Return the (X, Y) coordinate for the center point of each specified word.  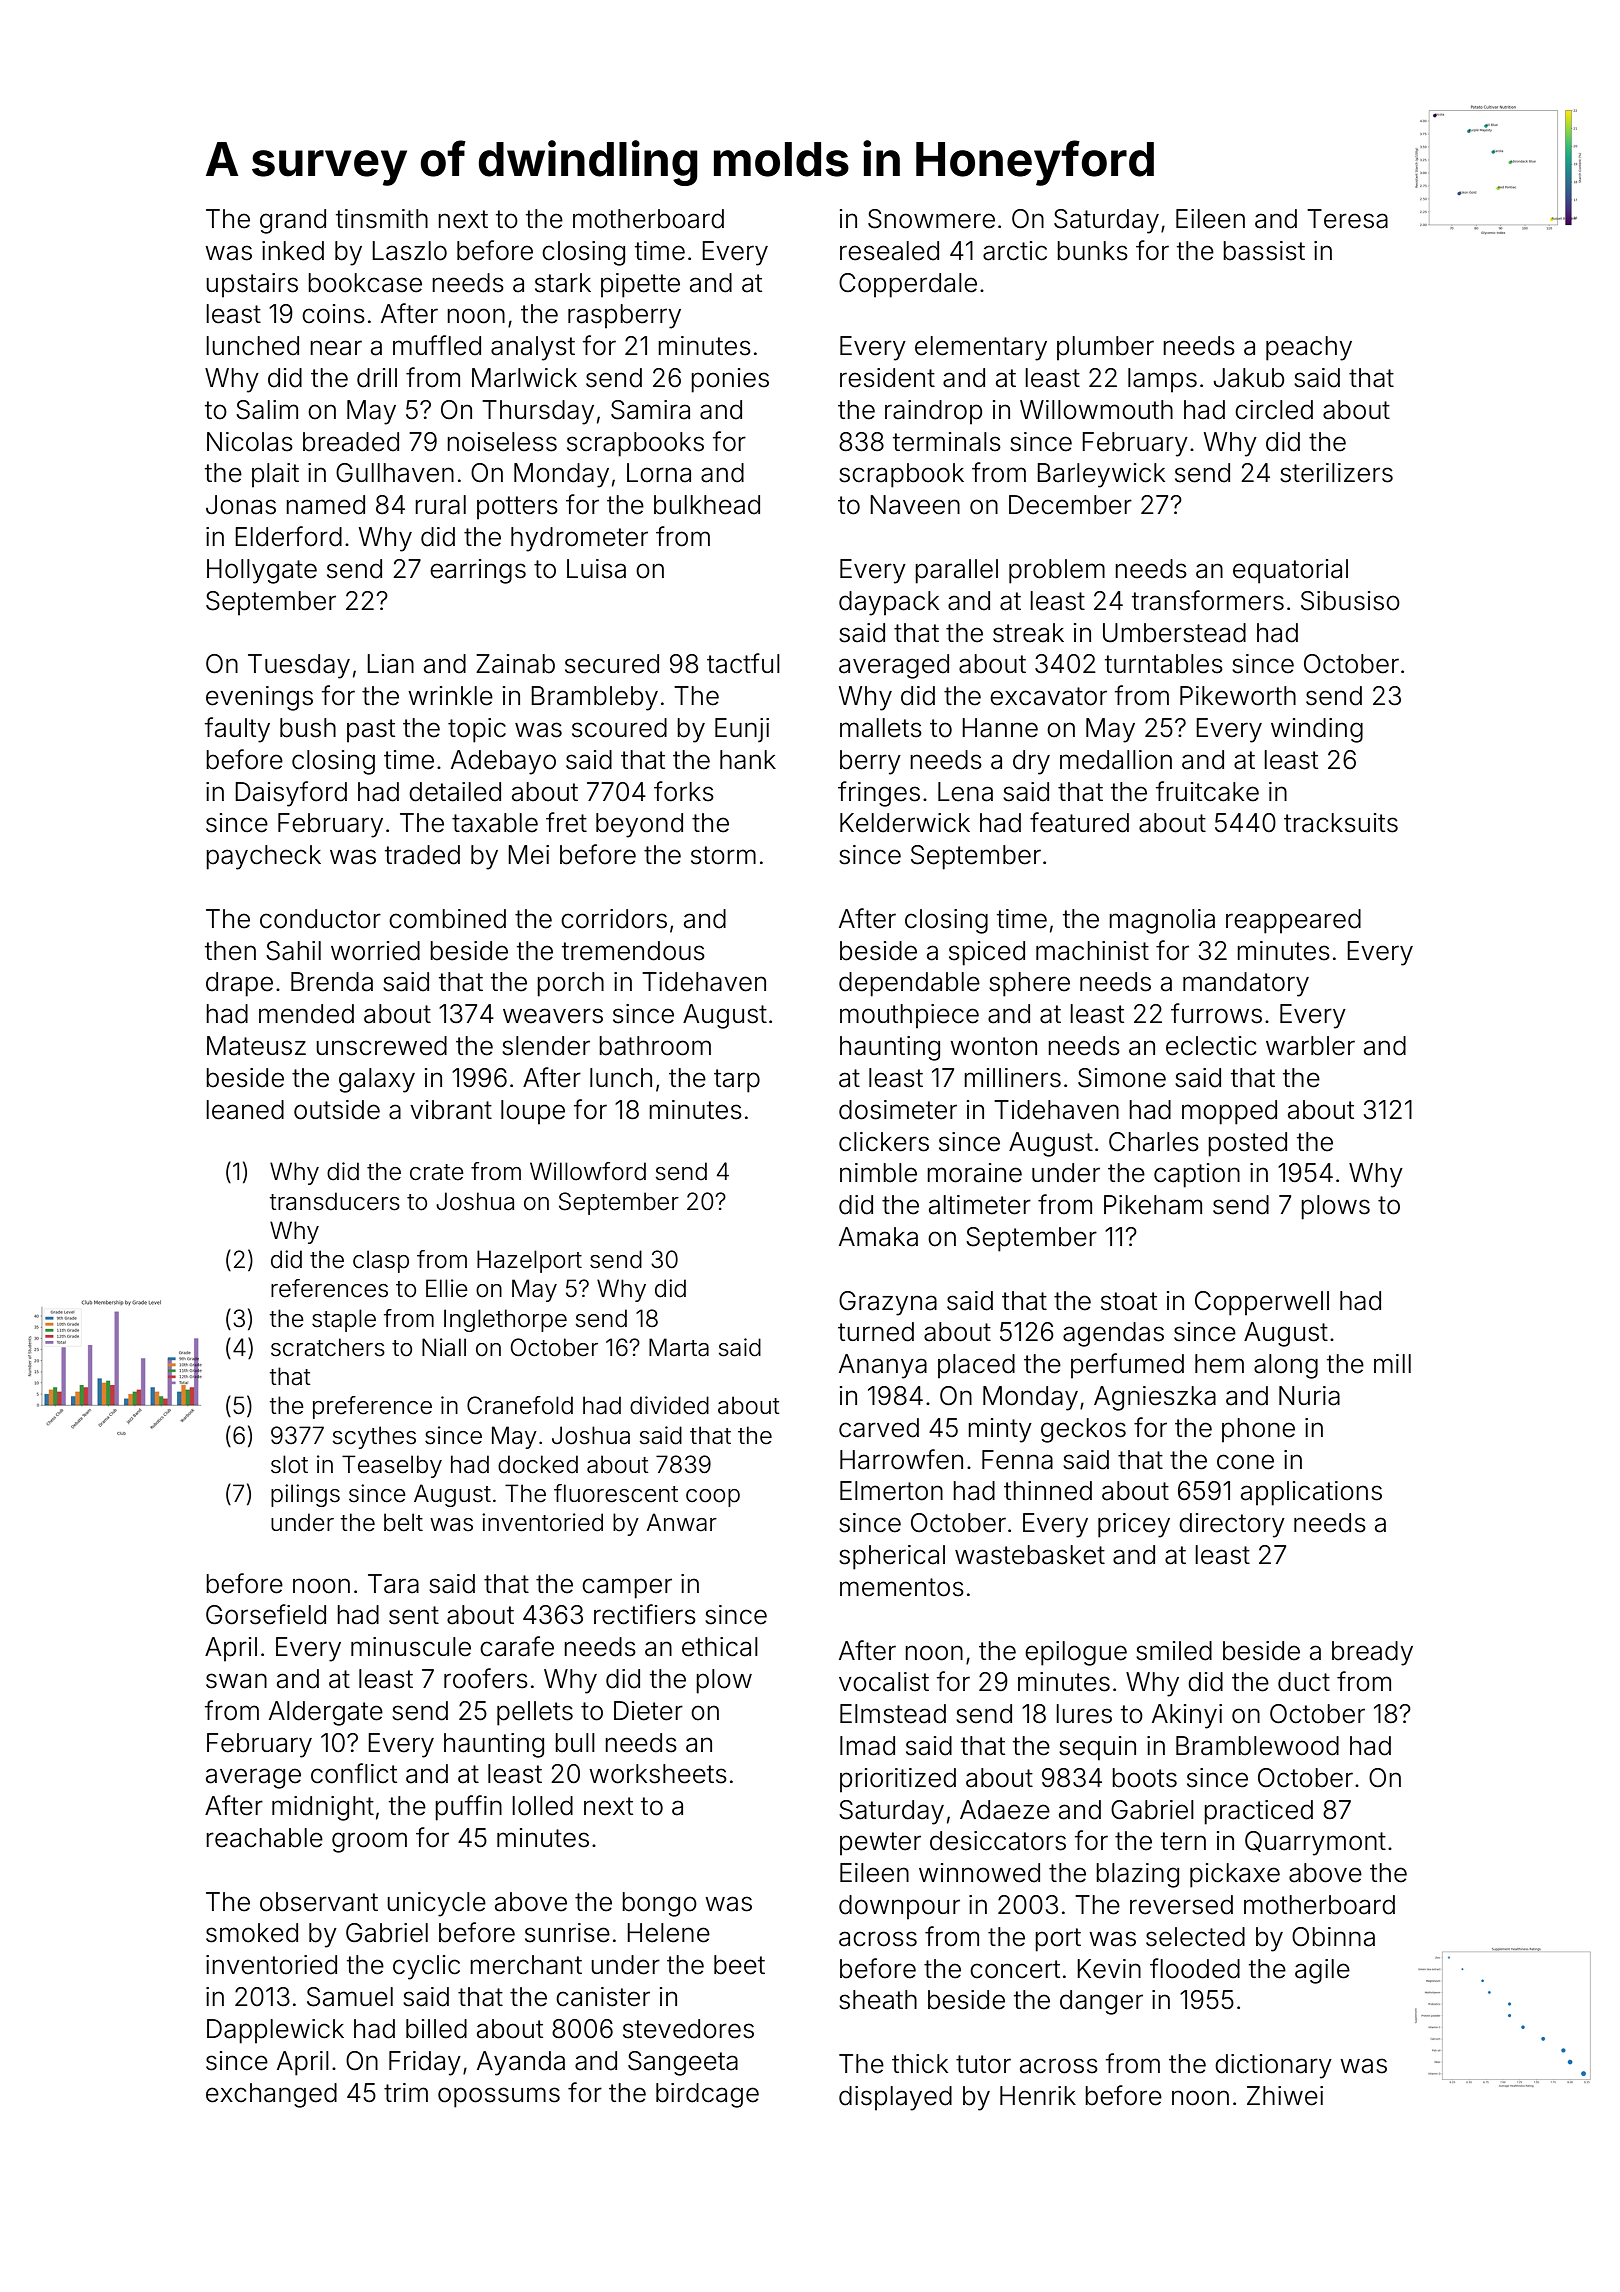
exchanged (271, 2095)
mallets (881, 728)
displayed (895, 2098)
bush (308, 728)
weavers (553, 1016)
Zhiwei (1285, 2096)
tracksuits (1341, 823)
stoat (1129, 1301)
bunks (1092, 251)
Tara (393, 1584)
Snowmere (931, 219)
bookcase (365, 283)
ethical (720, 1647)
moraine (974, 1173)
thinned (1048, 1491)
